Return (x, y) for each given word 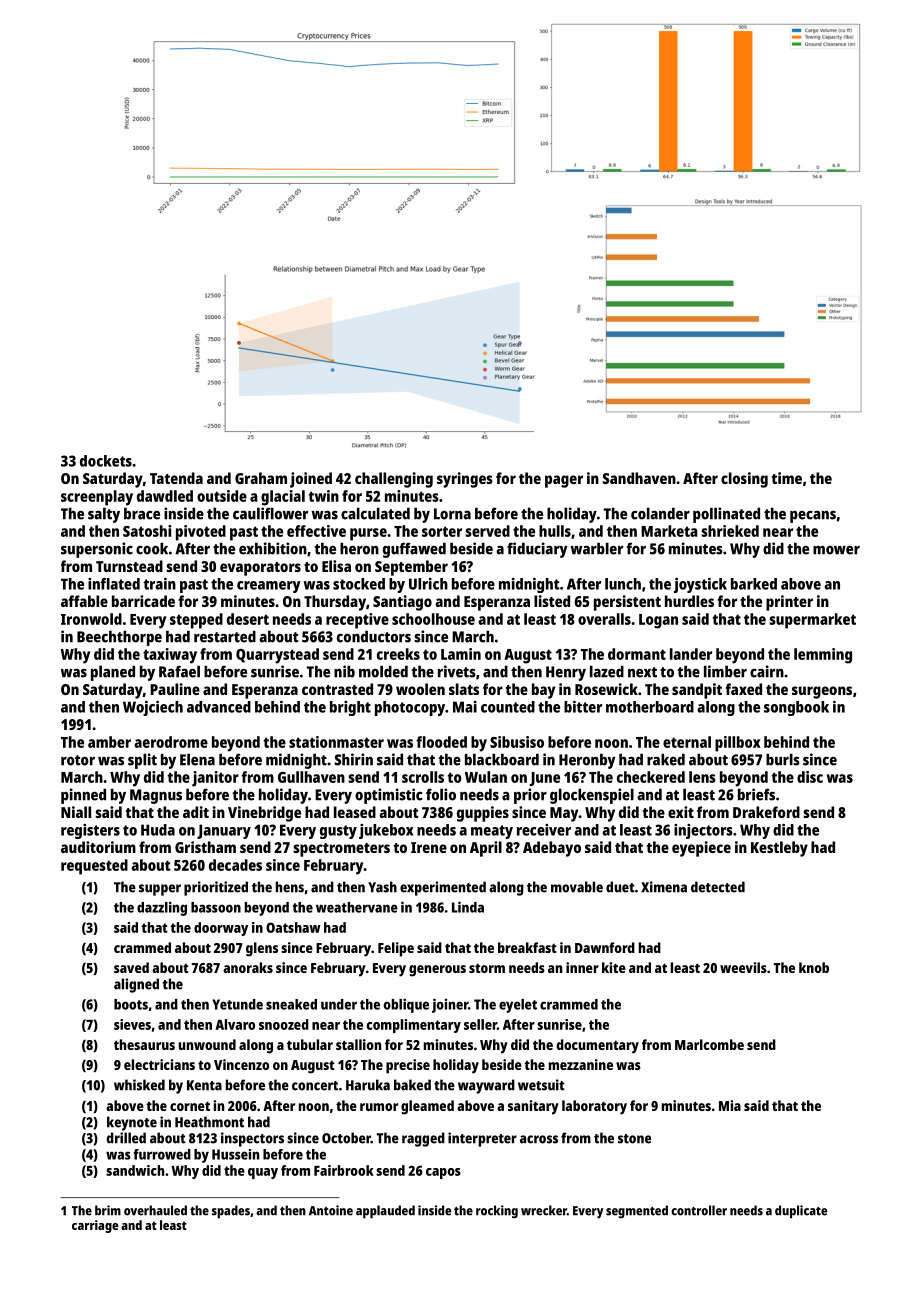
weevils (743, 967)
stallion (358, 1044)
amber (109, 742)
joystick (700, 585)
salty (104, 515)
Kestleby (779, 849)
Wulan (486, 777)
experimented (443, 888)
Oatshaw (293, 927)
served (487, 531)
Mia (730, 1105)
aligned (136, 985)
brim (108, 1210)
